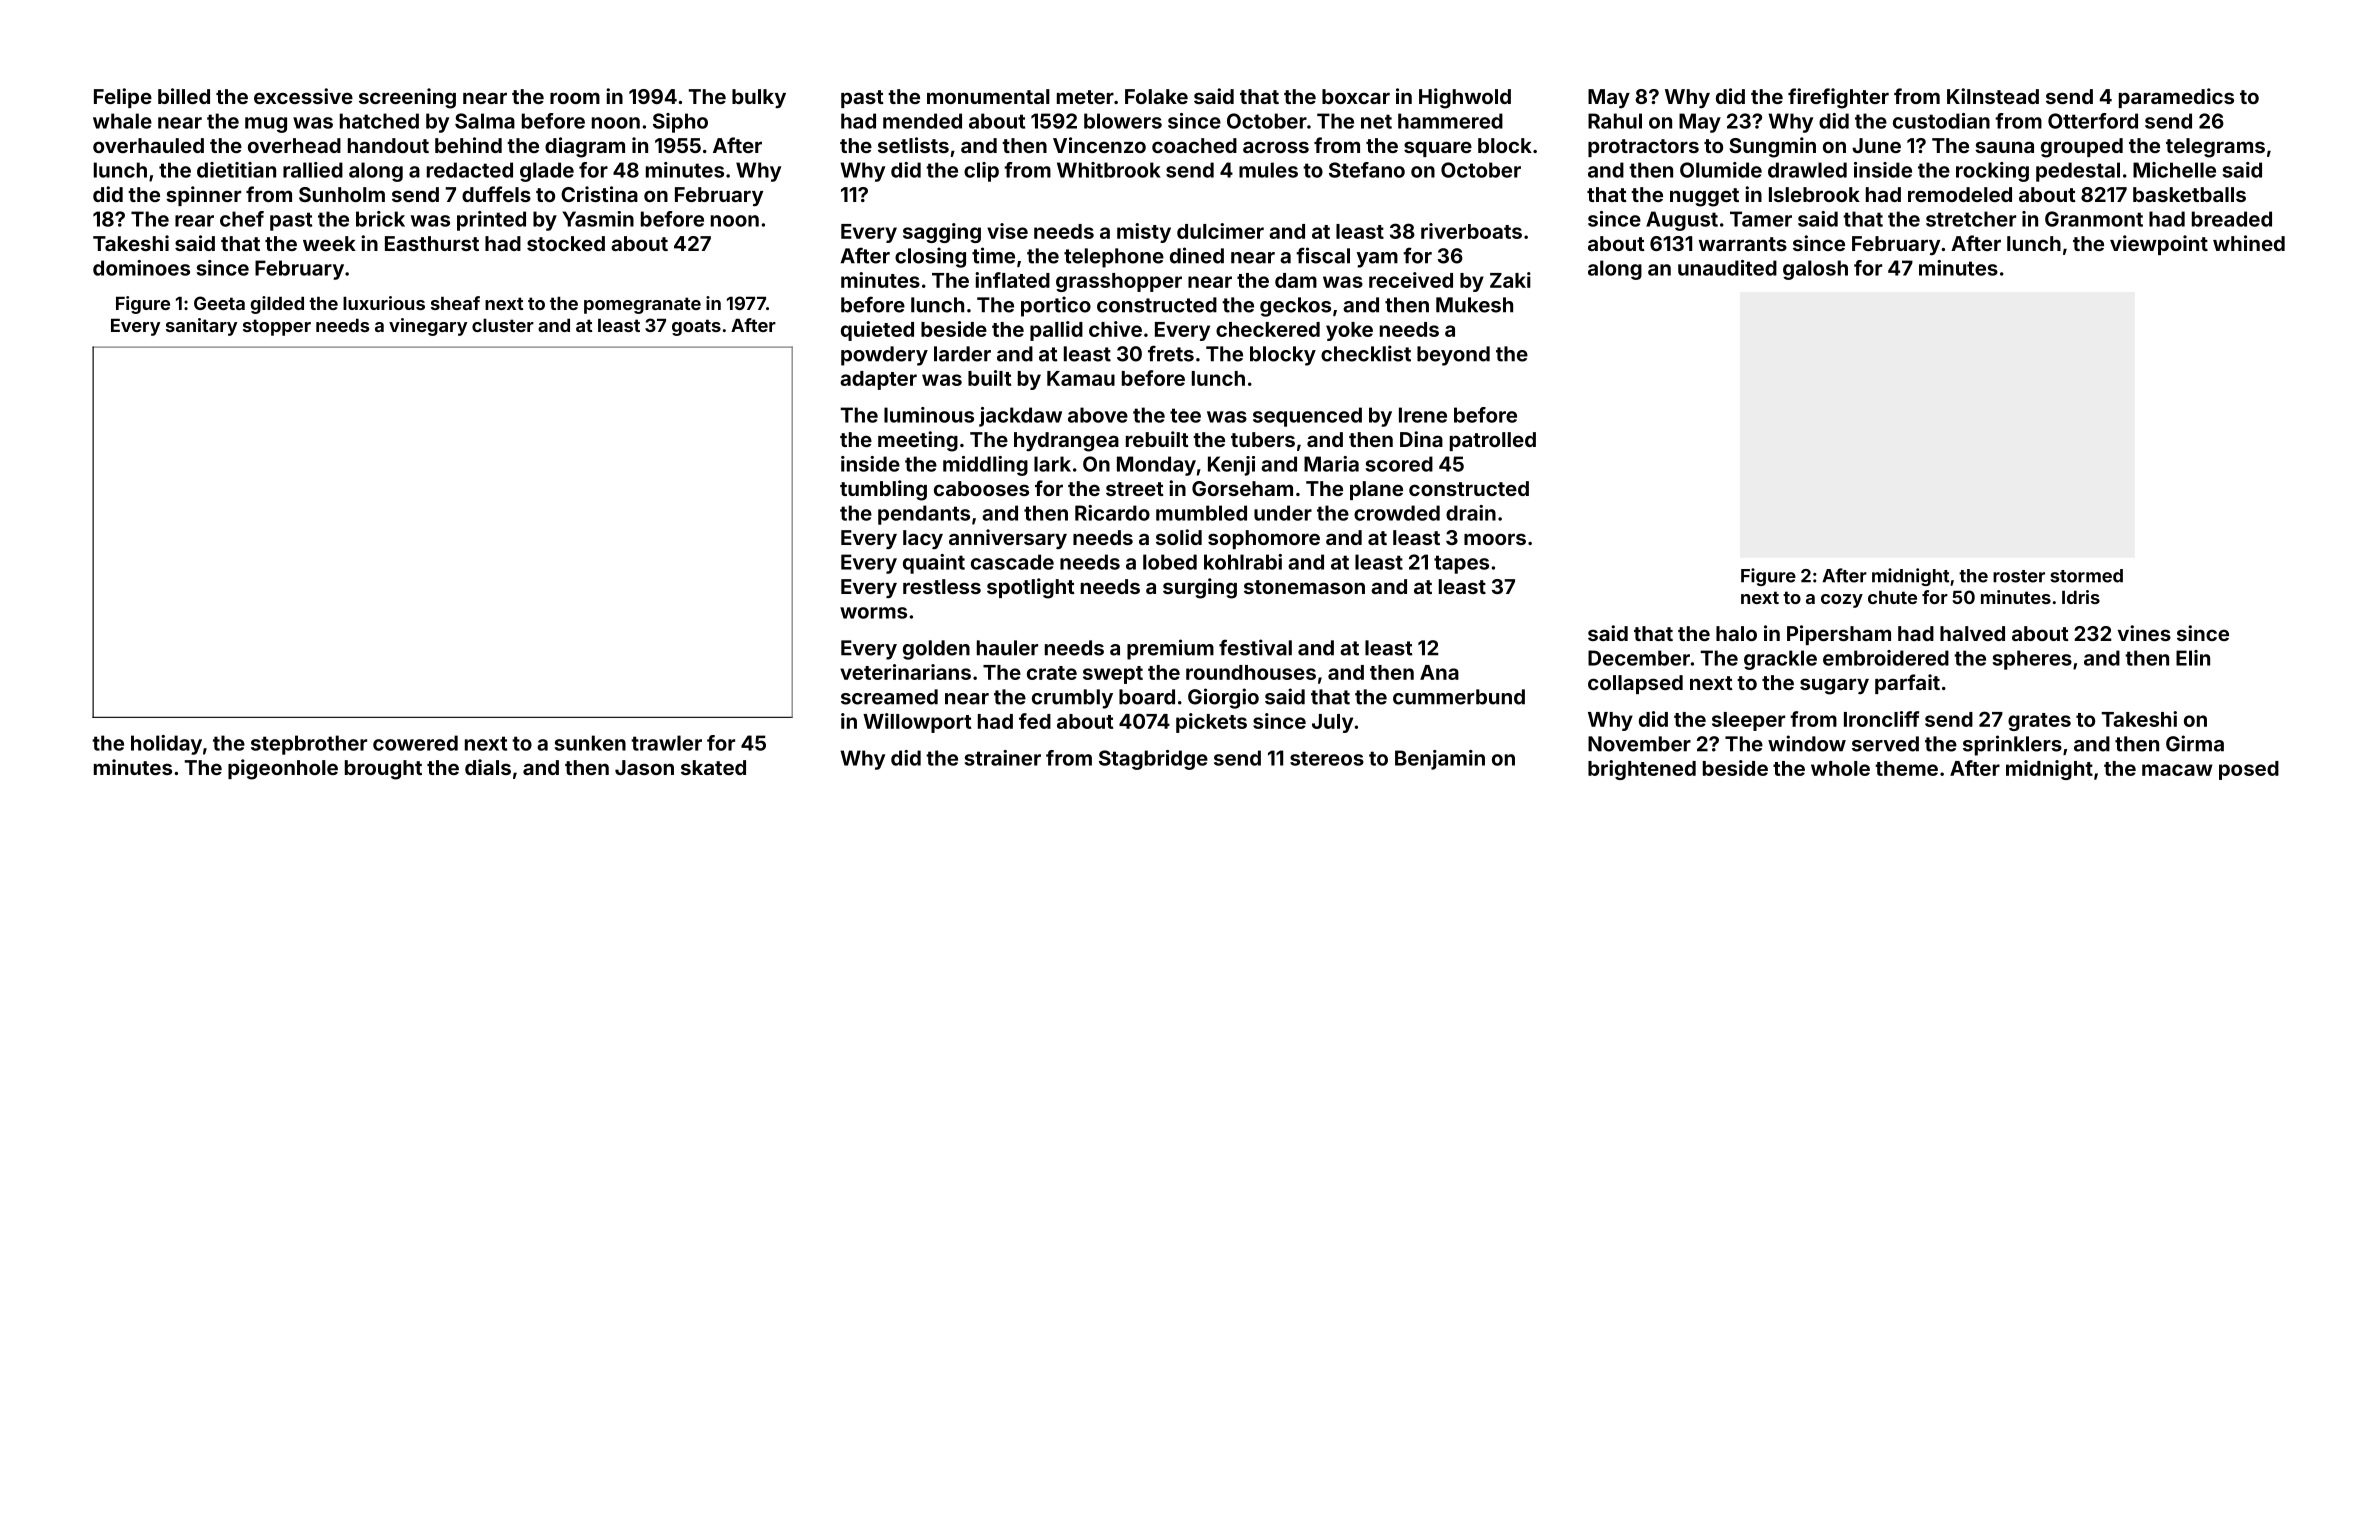 The width and height of the screenshot is (2380, 1540). I want to click on cummerbund, so click(1459, 697).
